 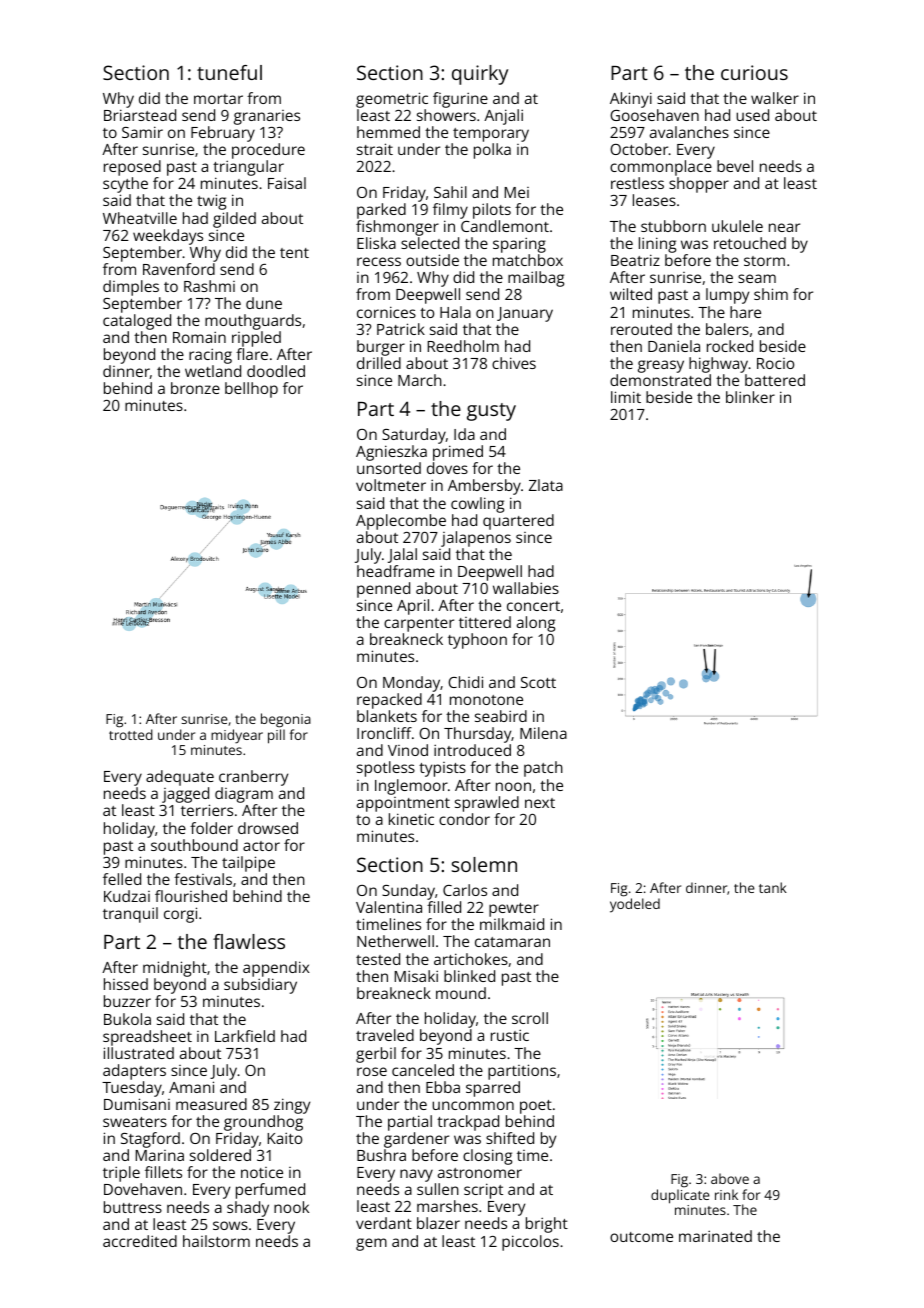 What do you see at coordinates (491, 412) in the screenshot?
I see `gusty` at bounding box center [491, 412].
